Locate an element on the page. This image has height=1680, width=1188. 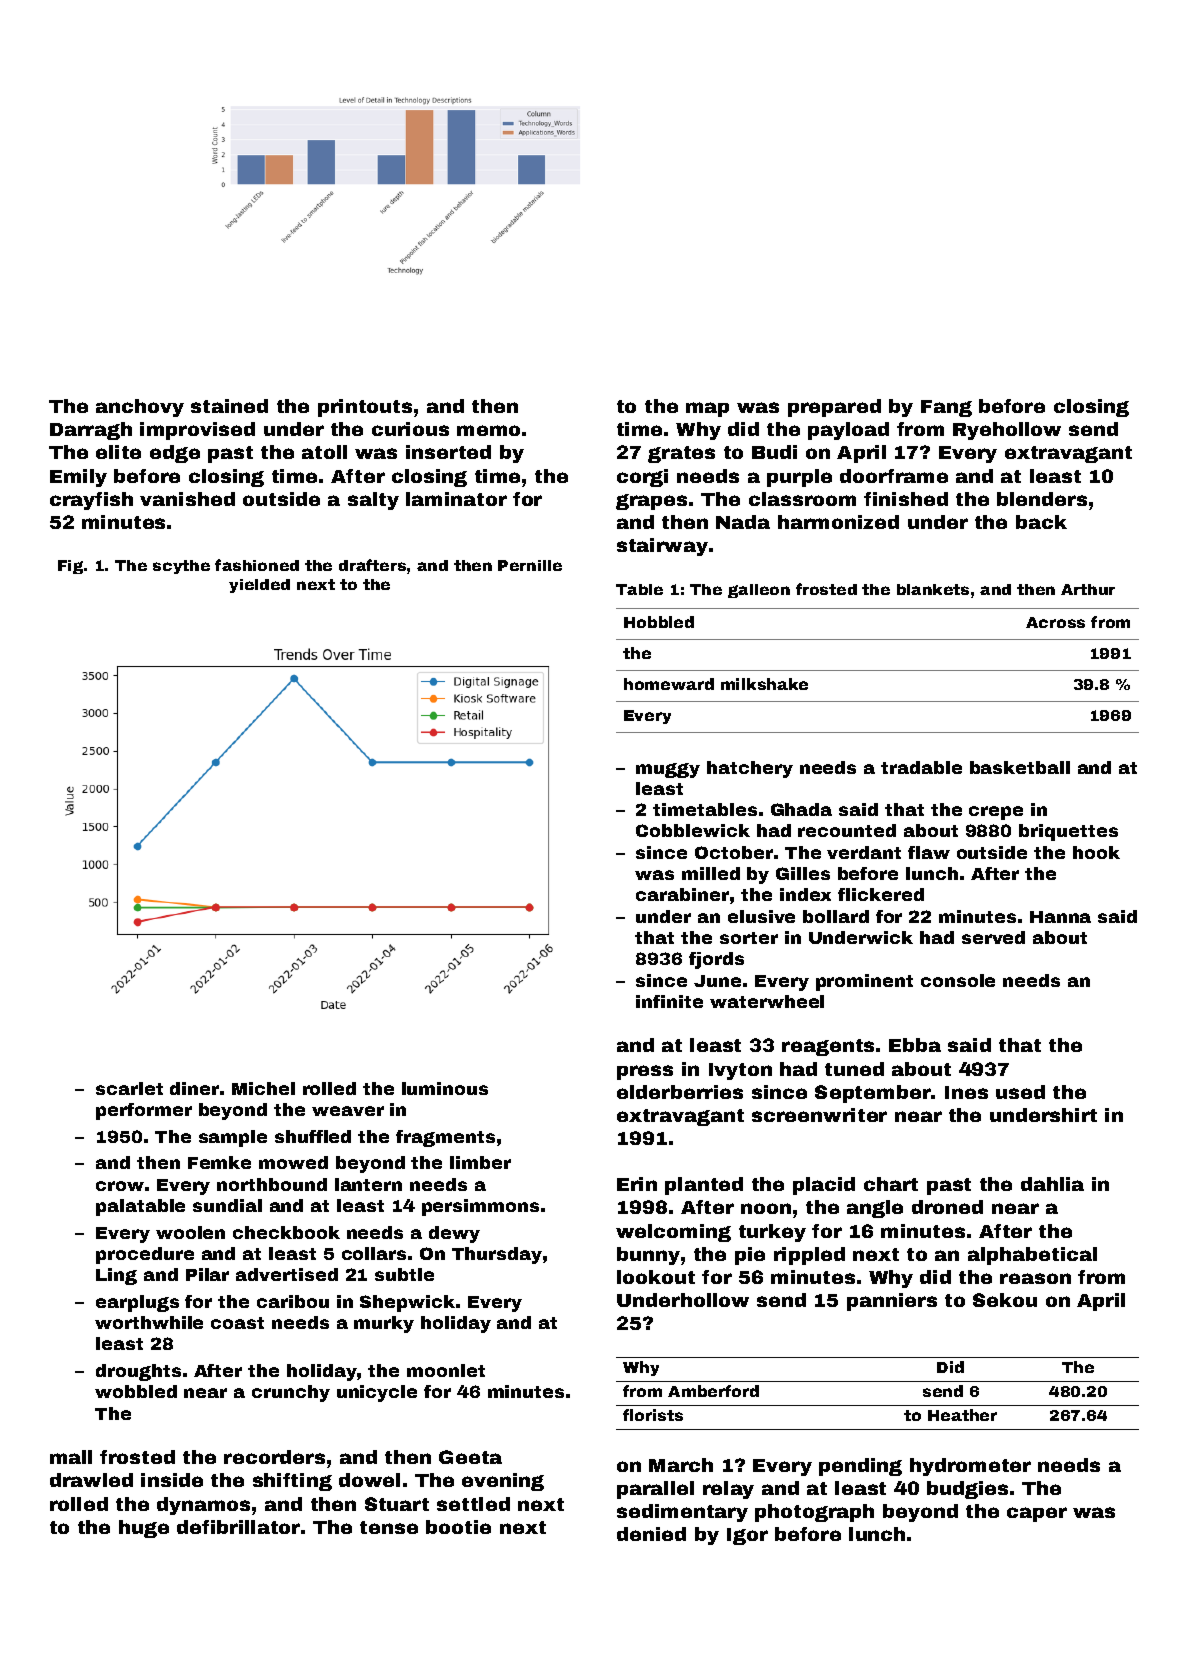
Amberford is located at coordinates (713, 1391).
